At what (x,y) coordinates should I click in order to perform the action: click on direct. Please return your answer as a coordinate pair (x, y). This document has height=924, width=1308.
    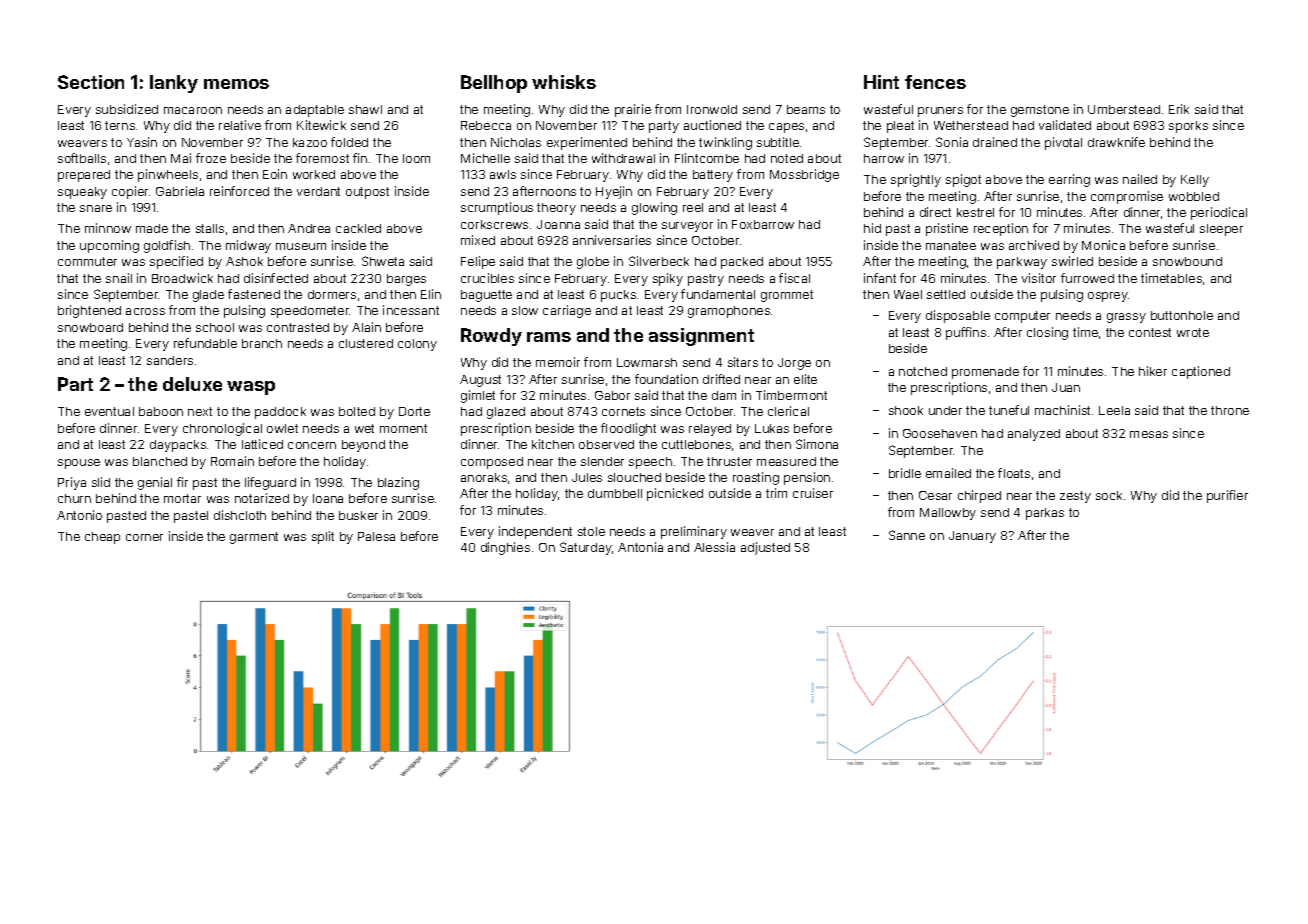
    Looking at the image, I should click on (935, 212).
